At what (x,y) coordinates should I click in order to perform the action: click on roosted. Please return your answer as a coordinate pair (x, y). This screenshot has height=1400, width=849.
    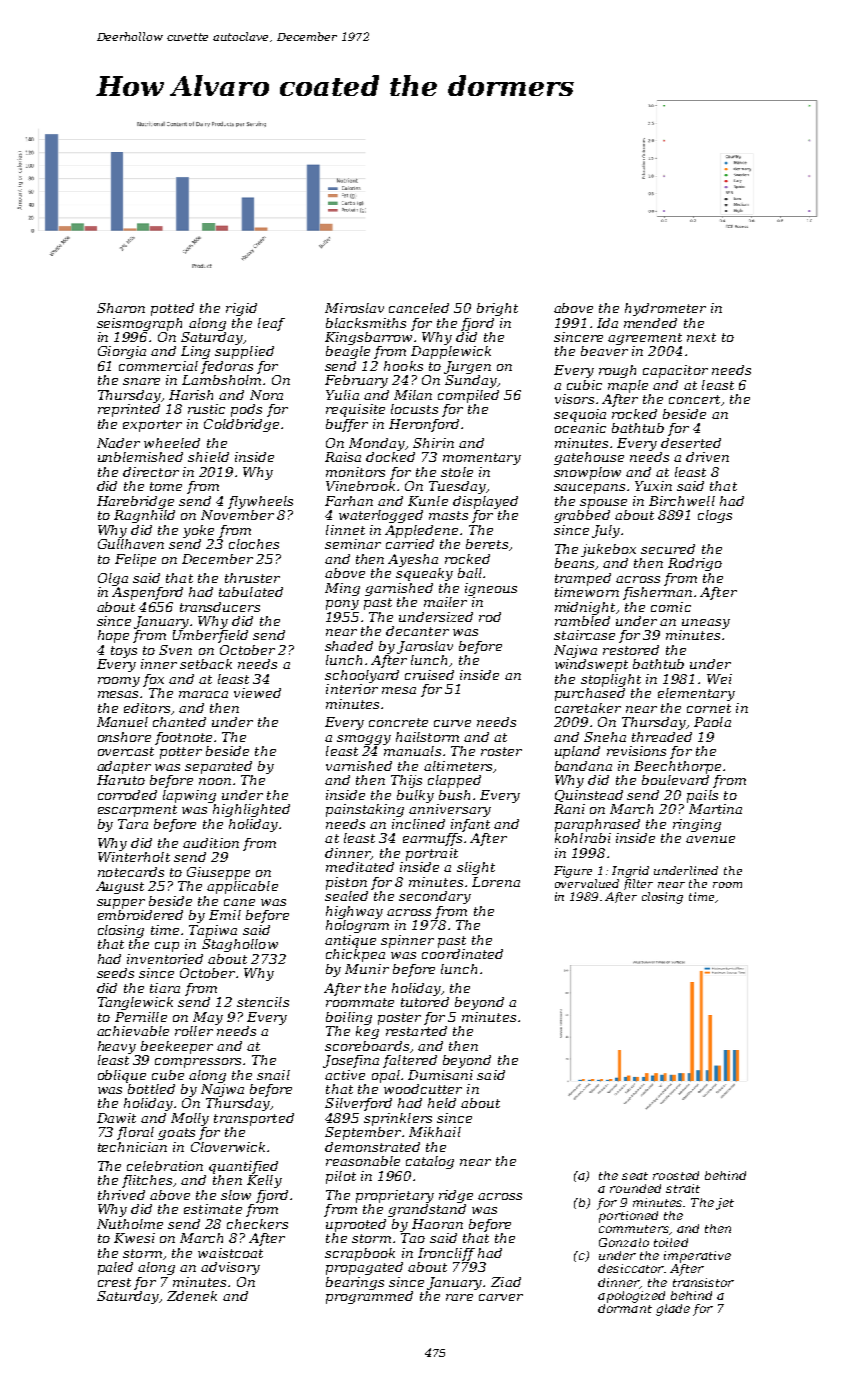
    Looking at the image, I should click on (676, 1175).
